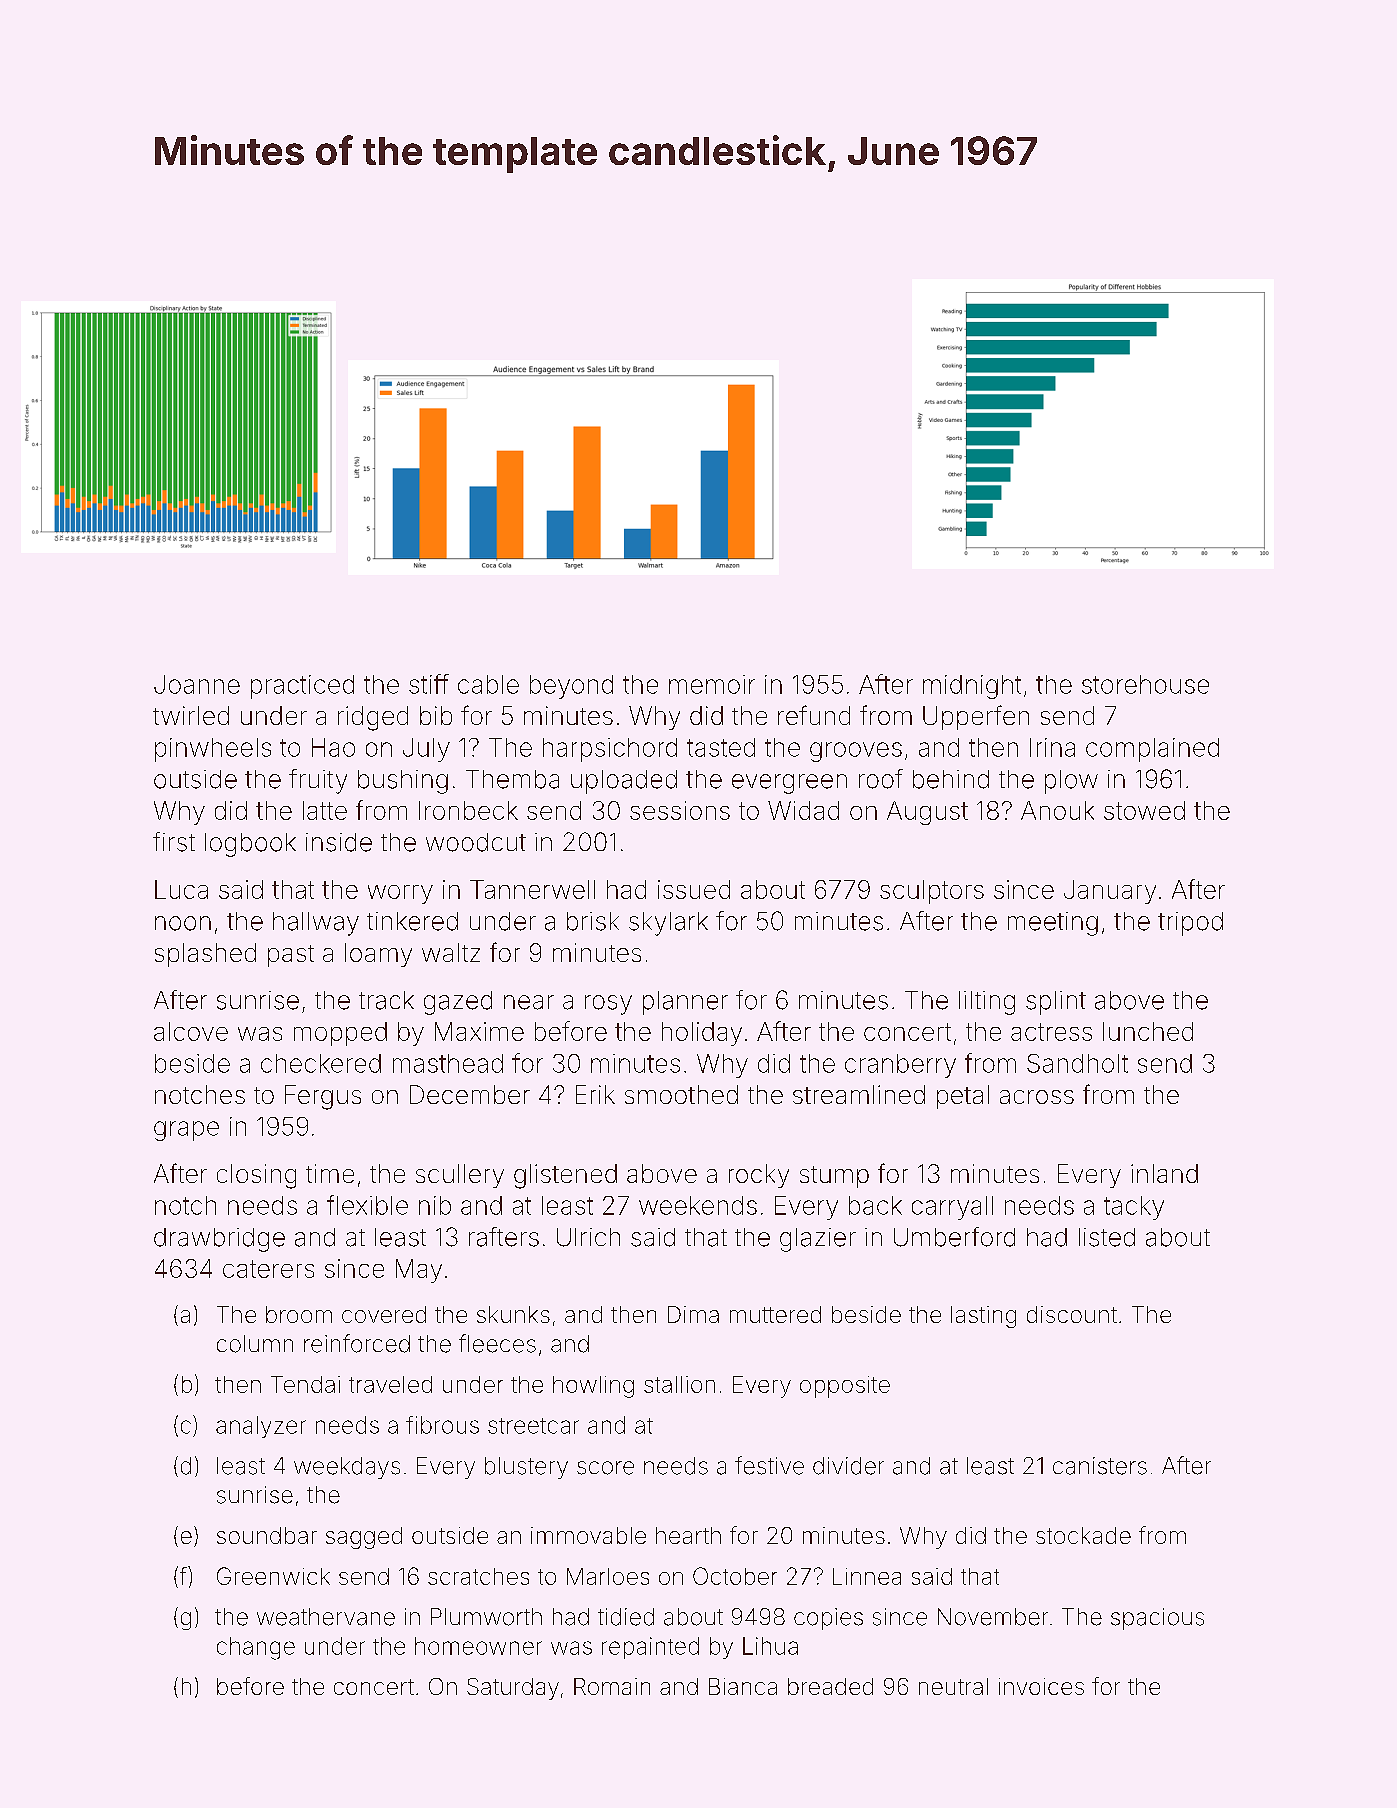 This screenshot has height=1808, width=1397. I want to click on weathervane, so click(326, 1617).
